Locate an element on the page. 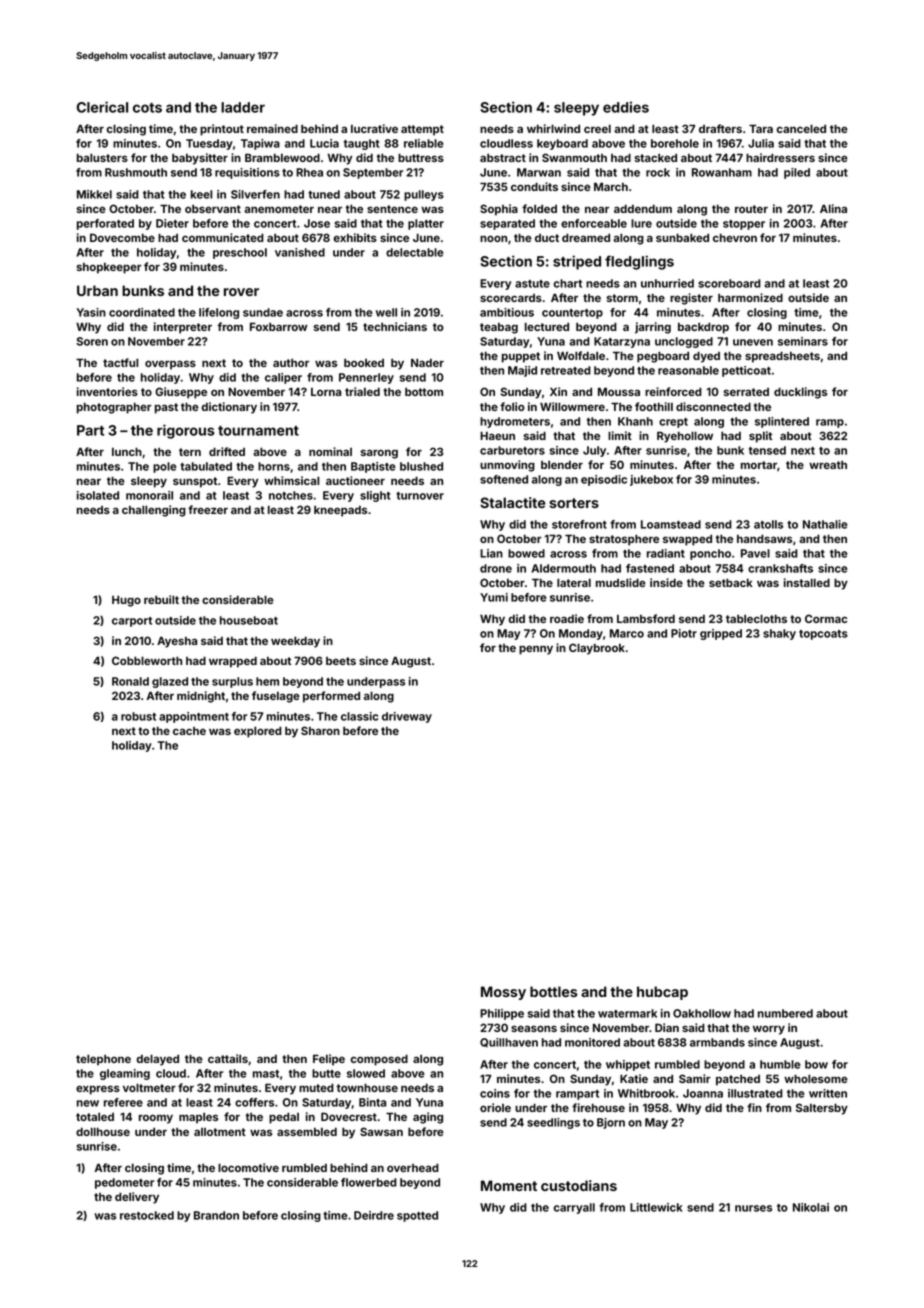 This page has height=1308, width=924. Brandon is located at coordinates (216, 1215).
